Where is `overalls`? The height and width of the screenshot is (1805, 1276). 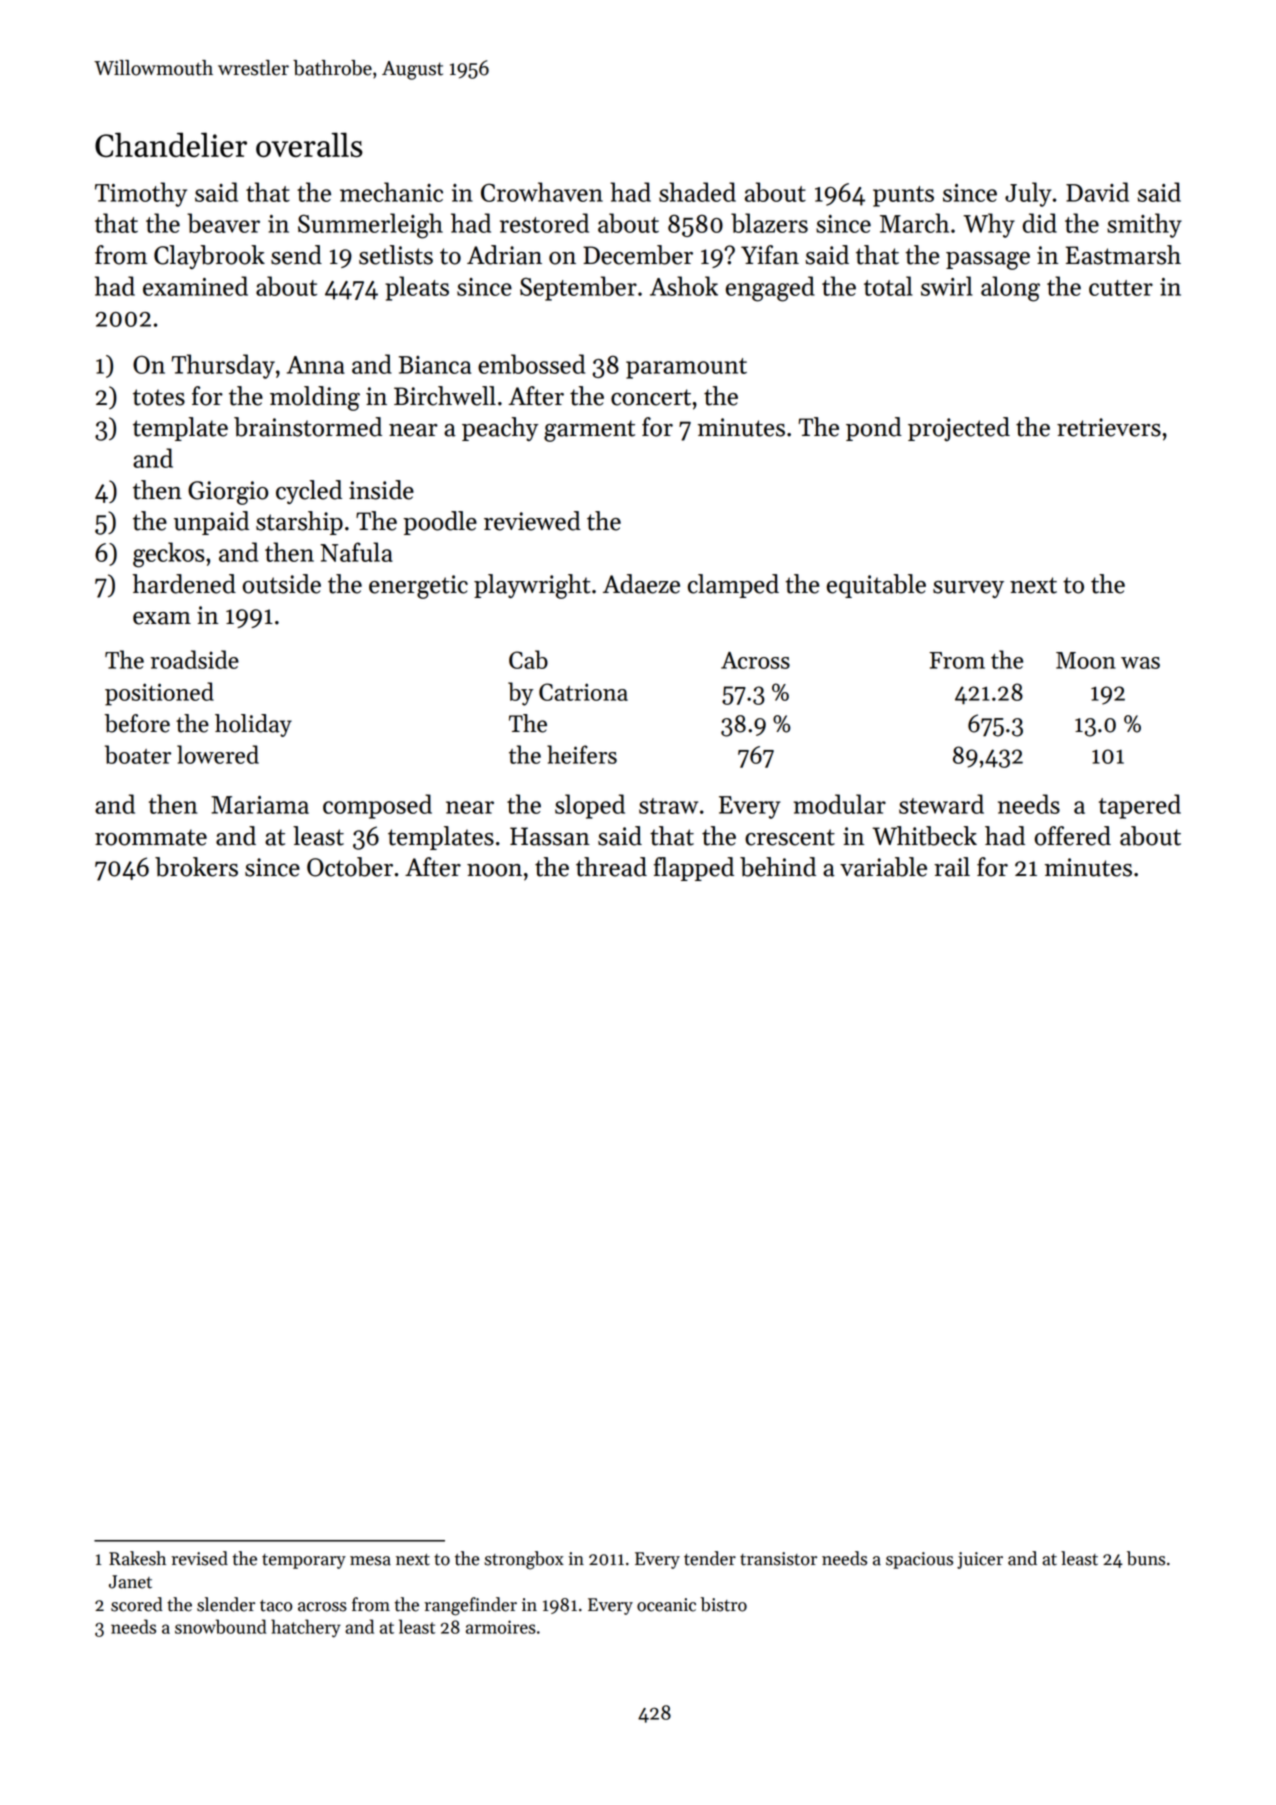
overalls is located at coordinates (309, 144).
